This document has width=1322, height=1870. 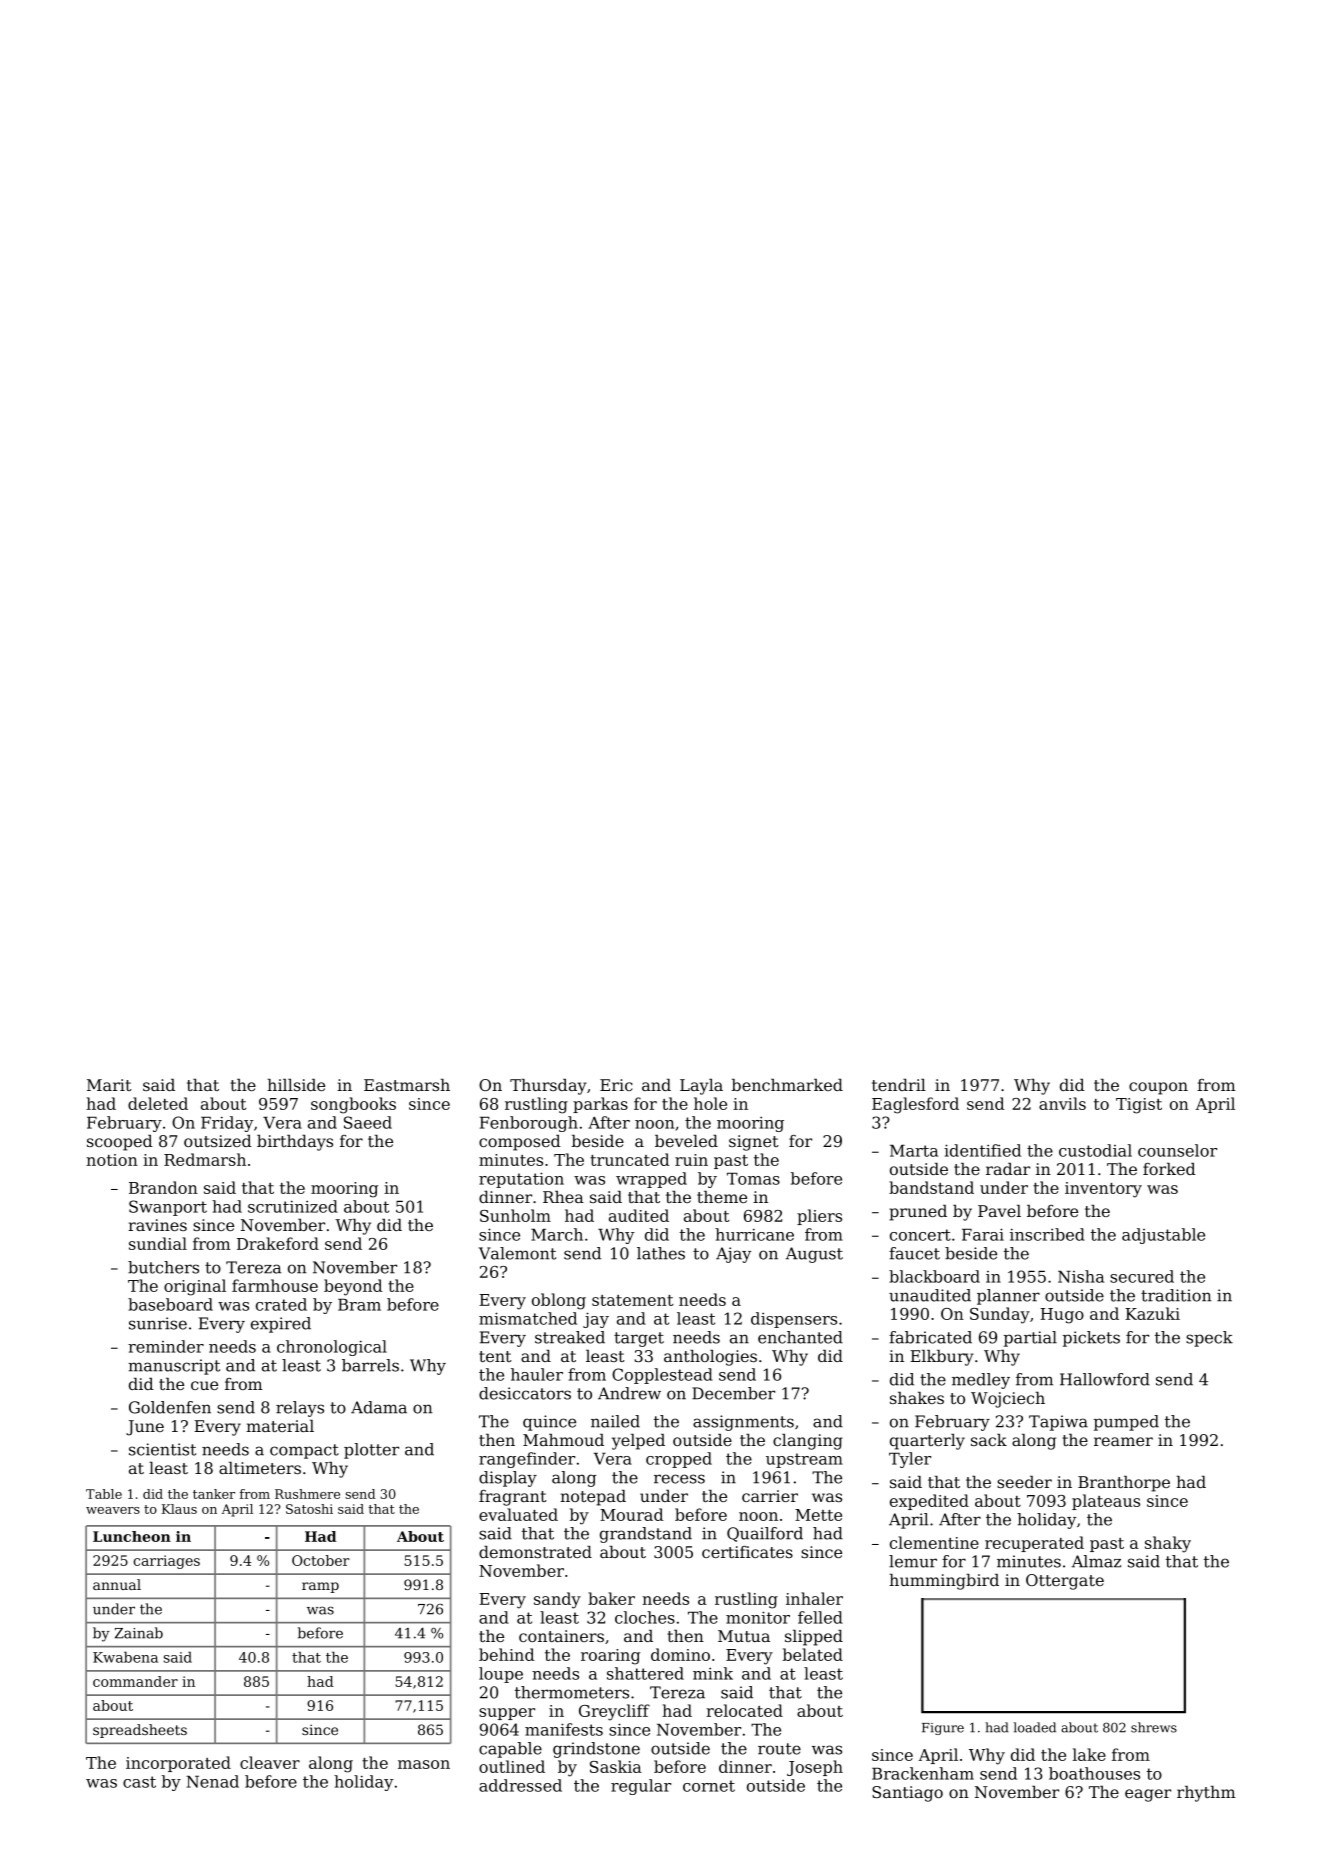 I want to click on lake, so click(x=1089, y=1754).
